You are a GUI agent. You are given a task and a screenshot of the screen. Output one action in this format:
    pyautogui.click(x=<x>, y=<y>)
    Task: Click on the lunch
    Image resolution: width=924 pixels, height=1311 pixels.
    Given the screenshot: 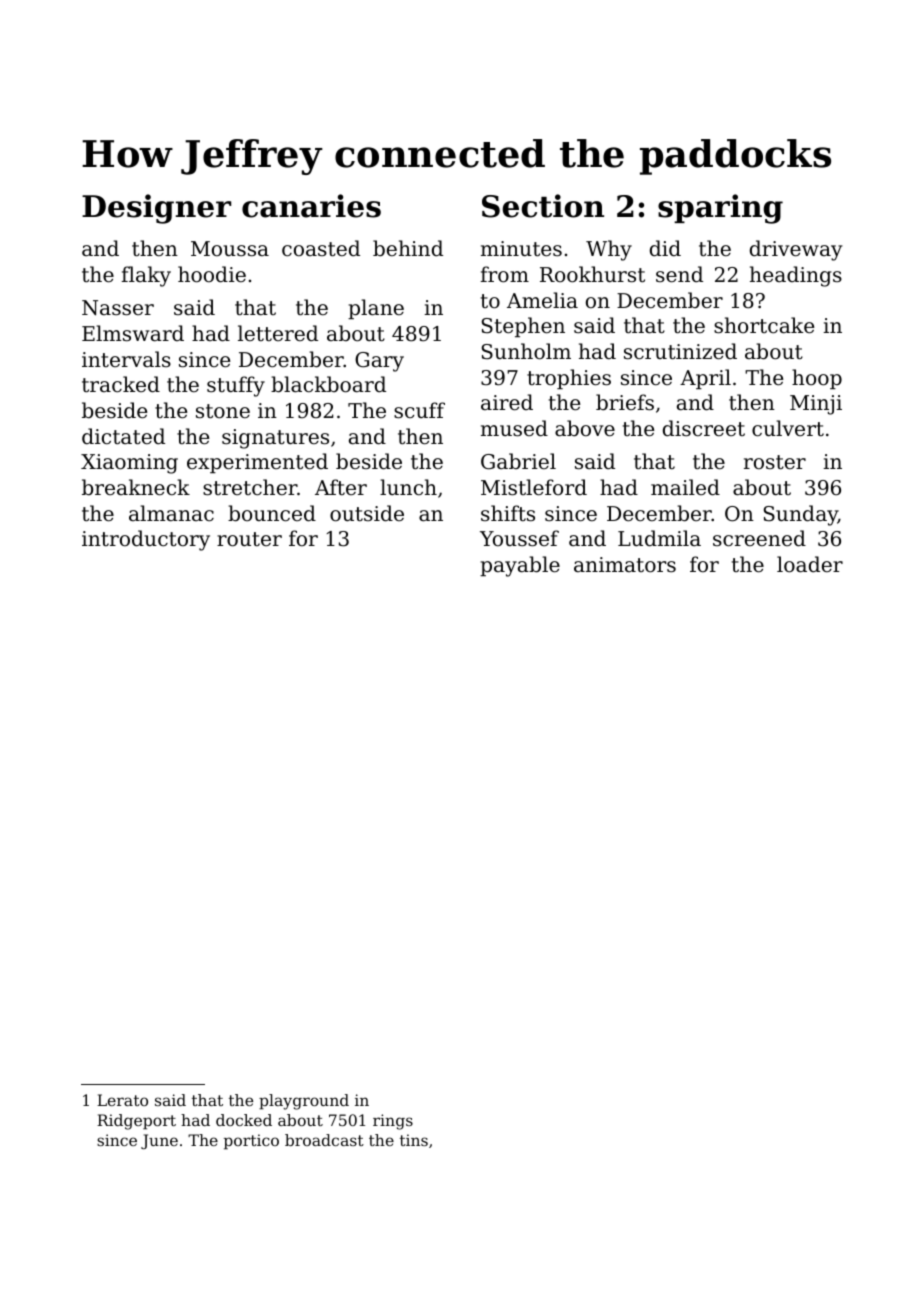 What is the action you would take?
    pyautogui.click(x=408, y=487)
